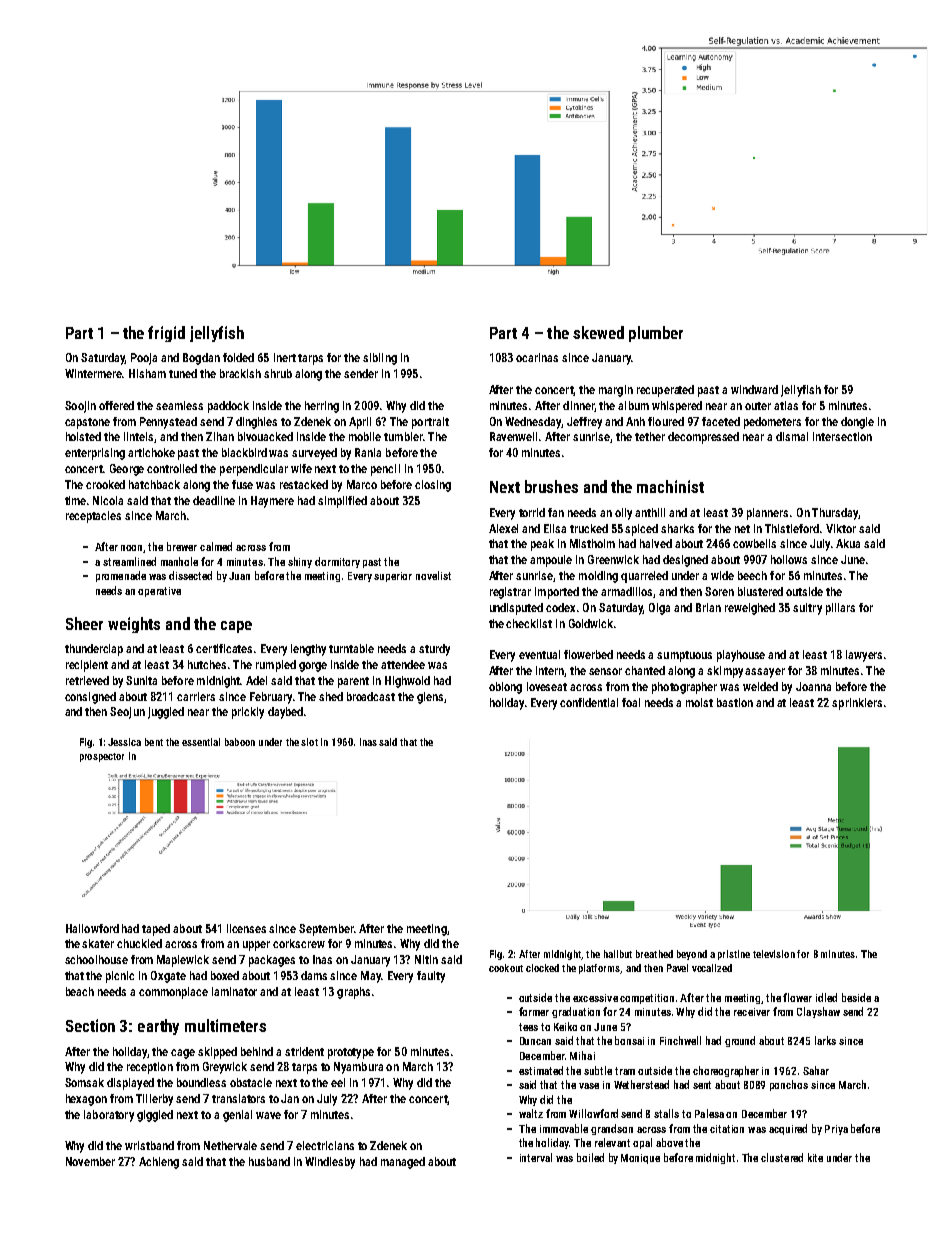  Describe the element at coordinates (239, 576) in the screenshot. I see `Juan` at that location.
